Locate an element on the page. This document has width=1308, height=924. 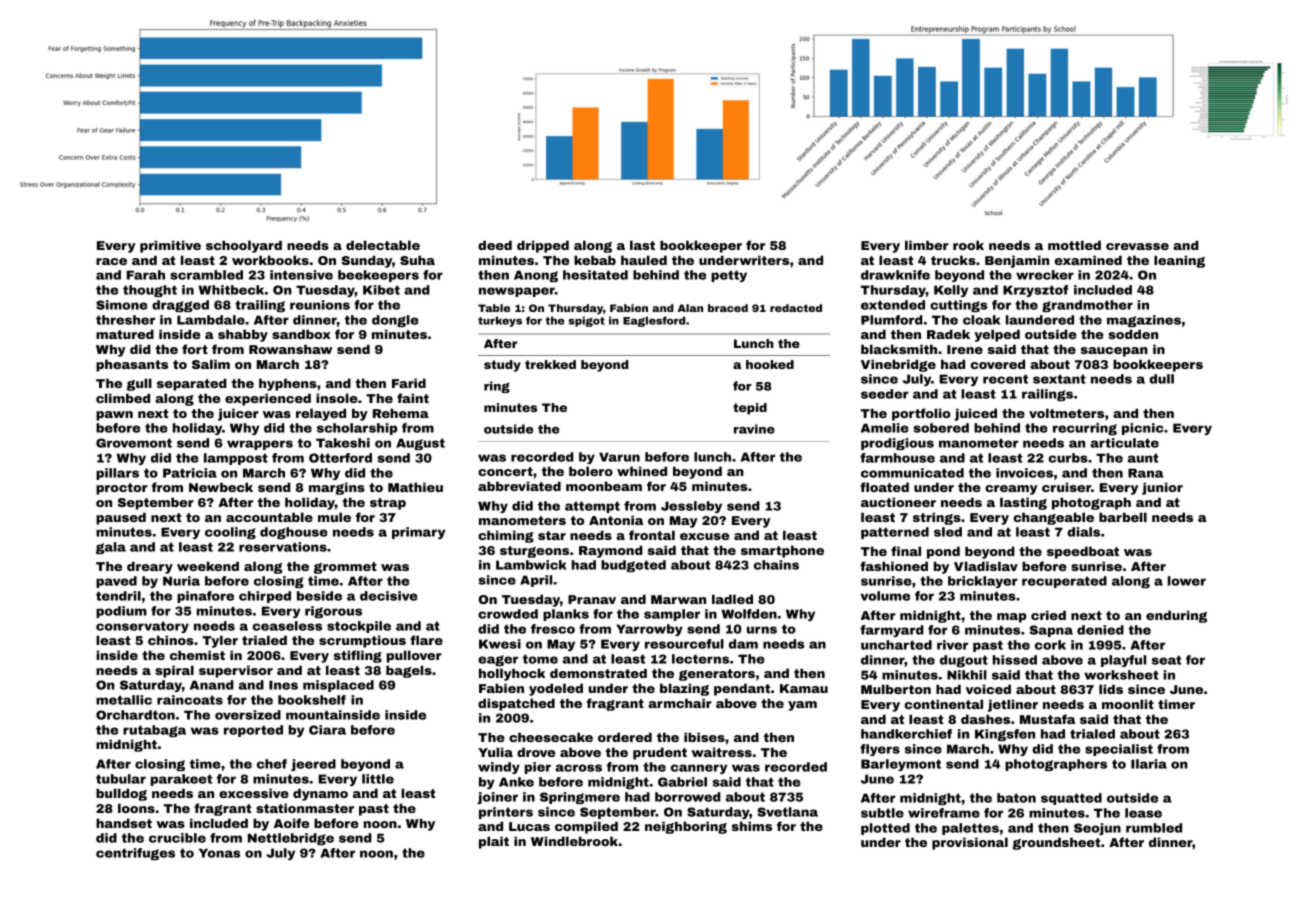
insole is located at coordinates (337, 398).
